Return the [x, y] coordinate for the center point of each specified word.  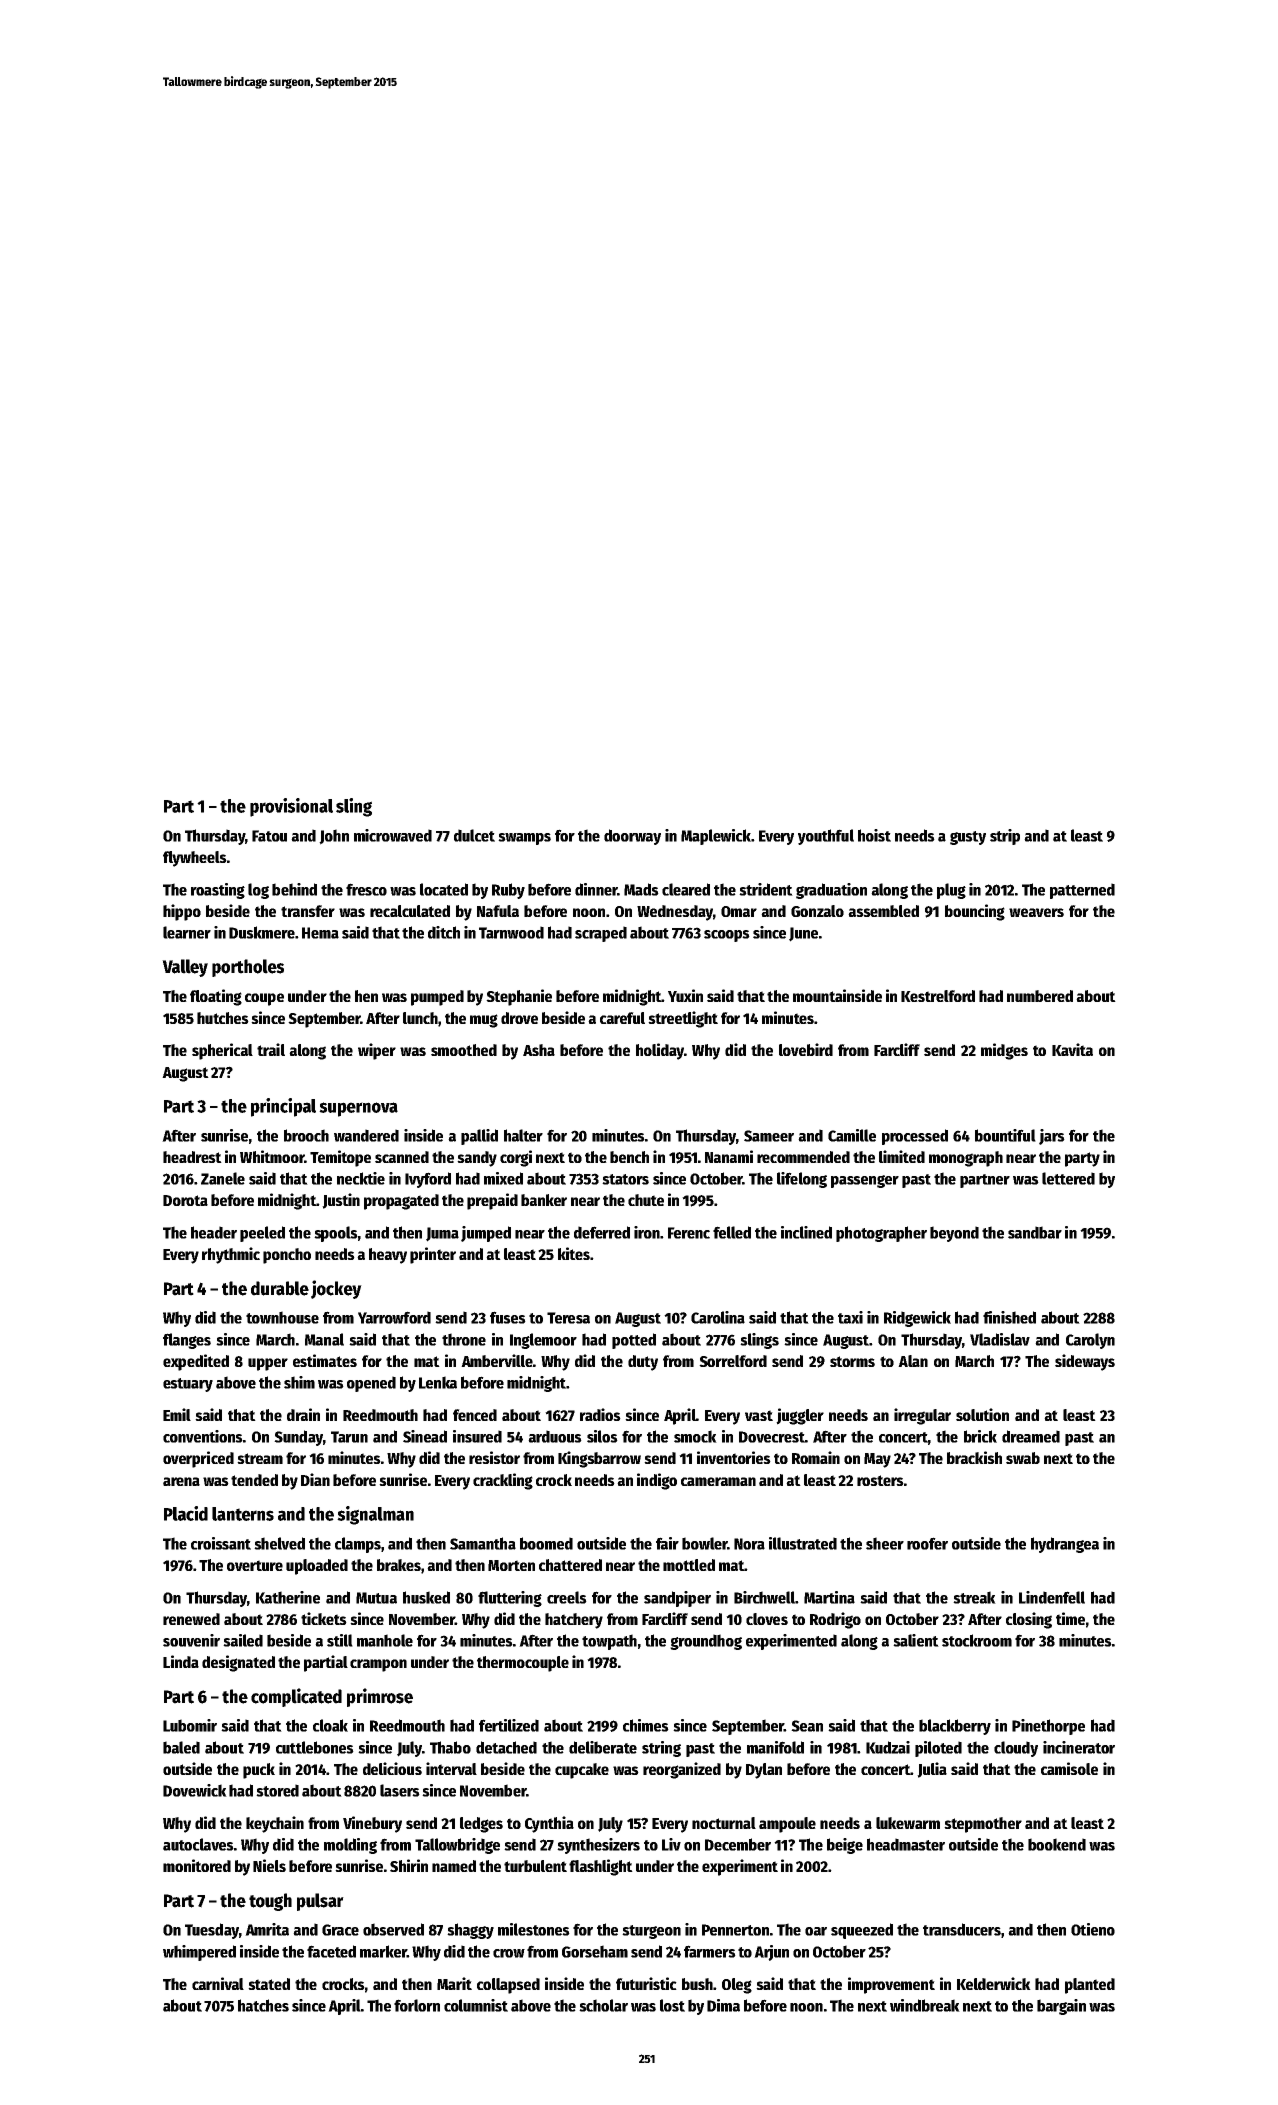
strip [1005, 837]
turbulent [535, 1866]
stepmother [983, 1825]
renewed [191, 1619]
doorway [632, 837]
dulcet [474, 835]
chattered [570, 1565]
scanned [402, 1157]
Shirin [409, 1865]
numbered [1040, 996]
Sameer [769, 1136]
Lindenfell [1052, 1597]
